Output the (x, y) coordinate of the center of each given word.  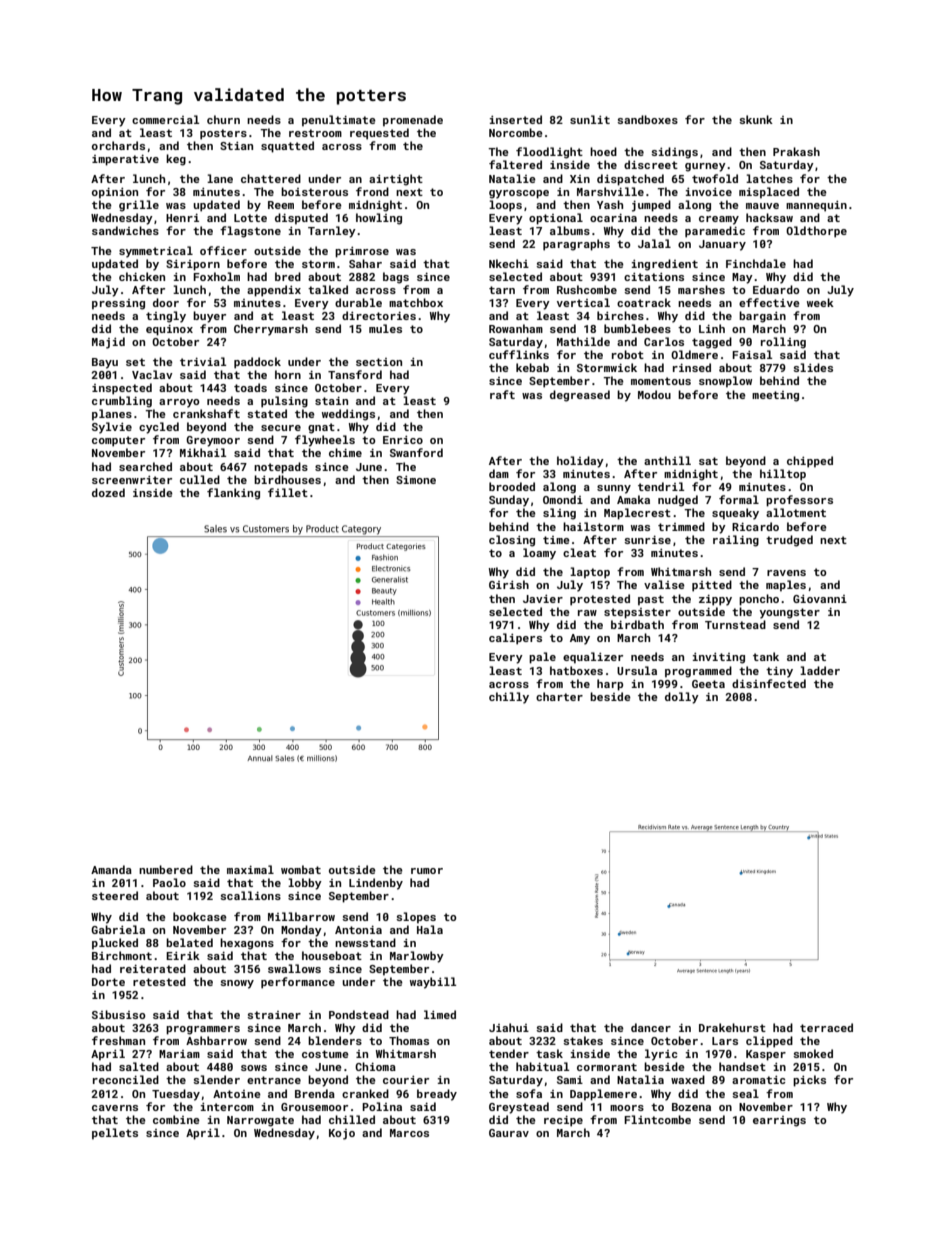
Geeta (708, 684)
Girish (509, 584)
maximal (250, 869)
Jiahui (509, 1027)
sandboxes (647, 119)
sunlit (590, 119)
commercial (165, 119)
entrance (274, 1080)
